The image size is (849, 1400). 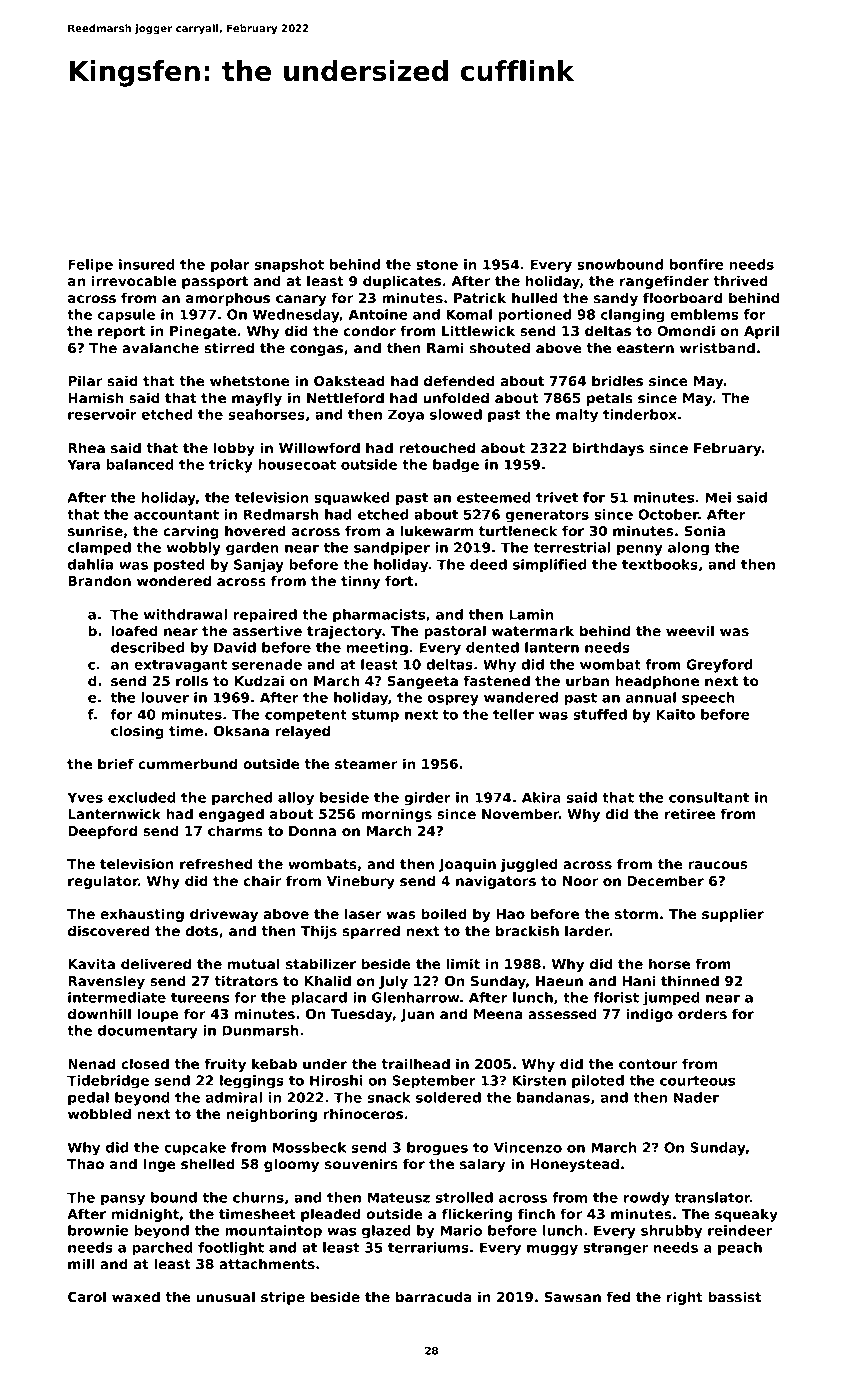 I want to click on loafed, so click(x=134, y=630).
